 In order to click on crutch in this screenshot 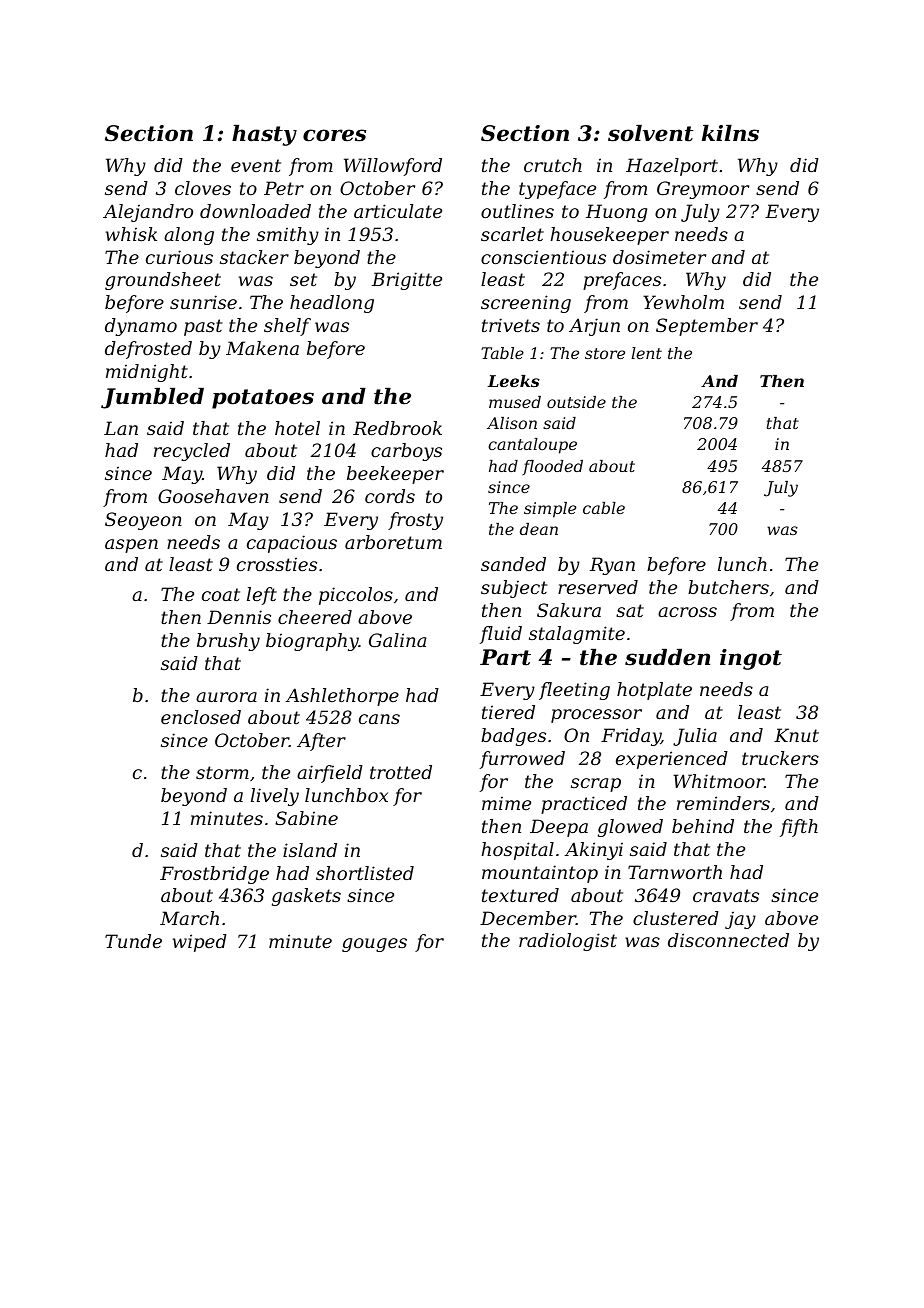, I will do `click(553, 165)`.
